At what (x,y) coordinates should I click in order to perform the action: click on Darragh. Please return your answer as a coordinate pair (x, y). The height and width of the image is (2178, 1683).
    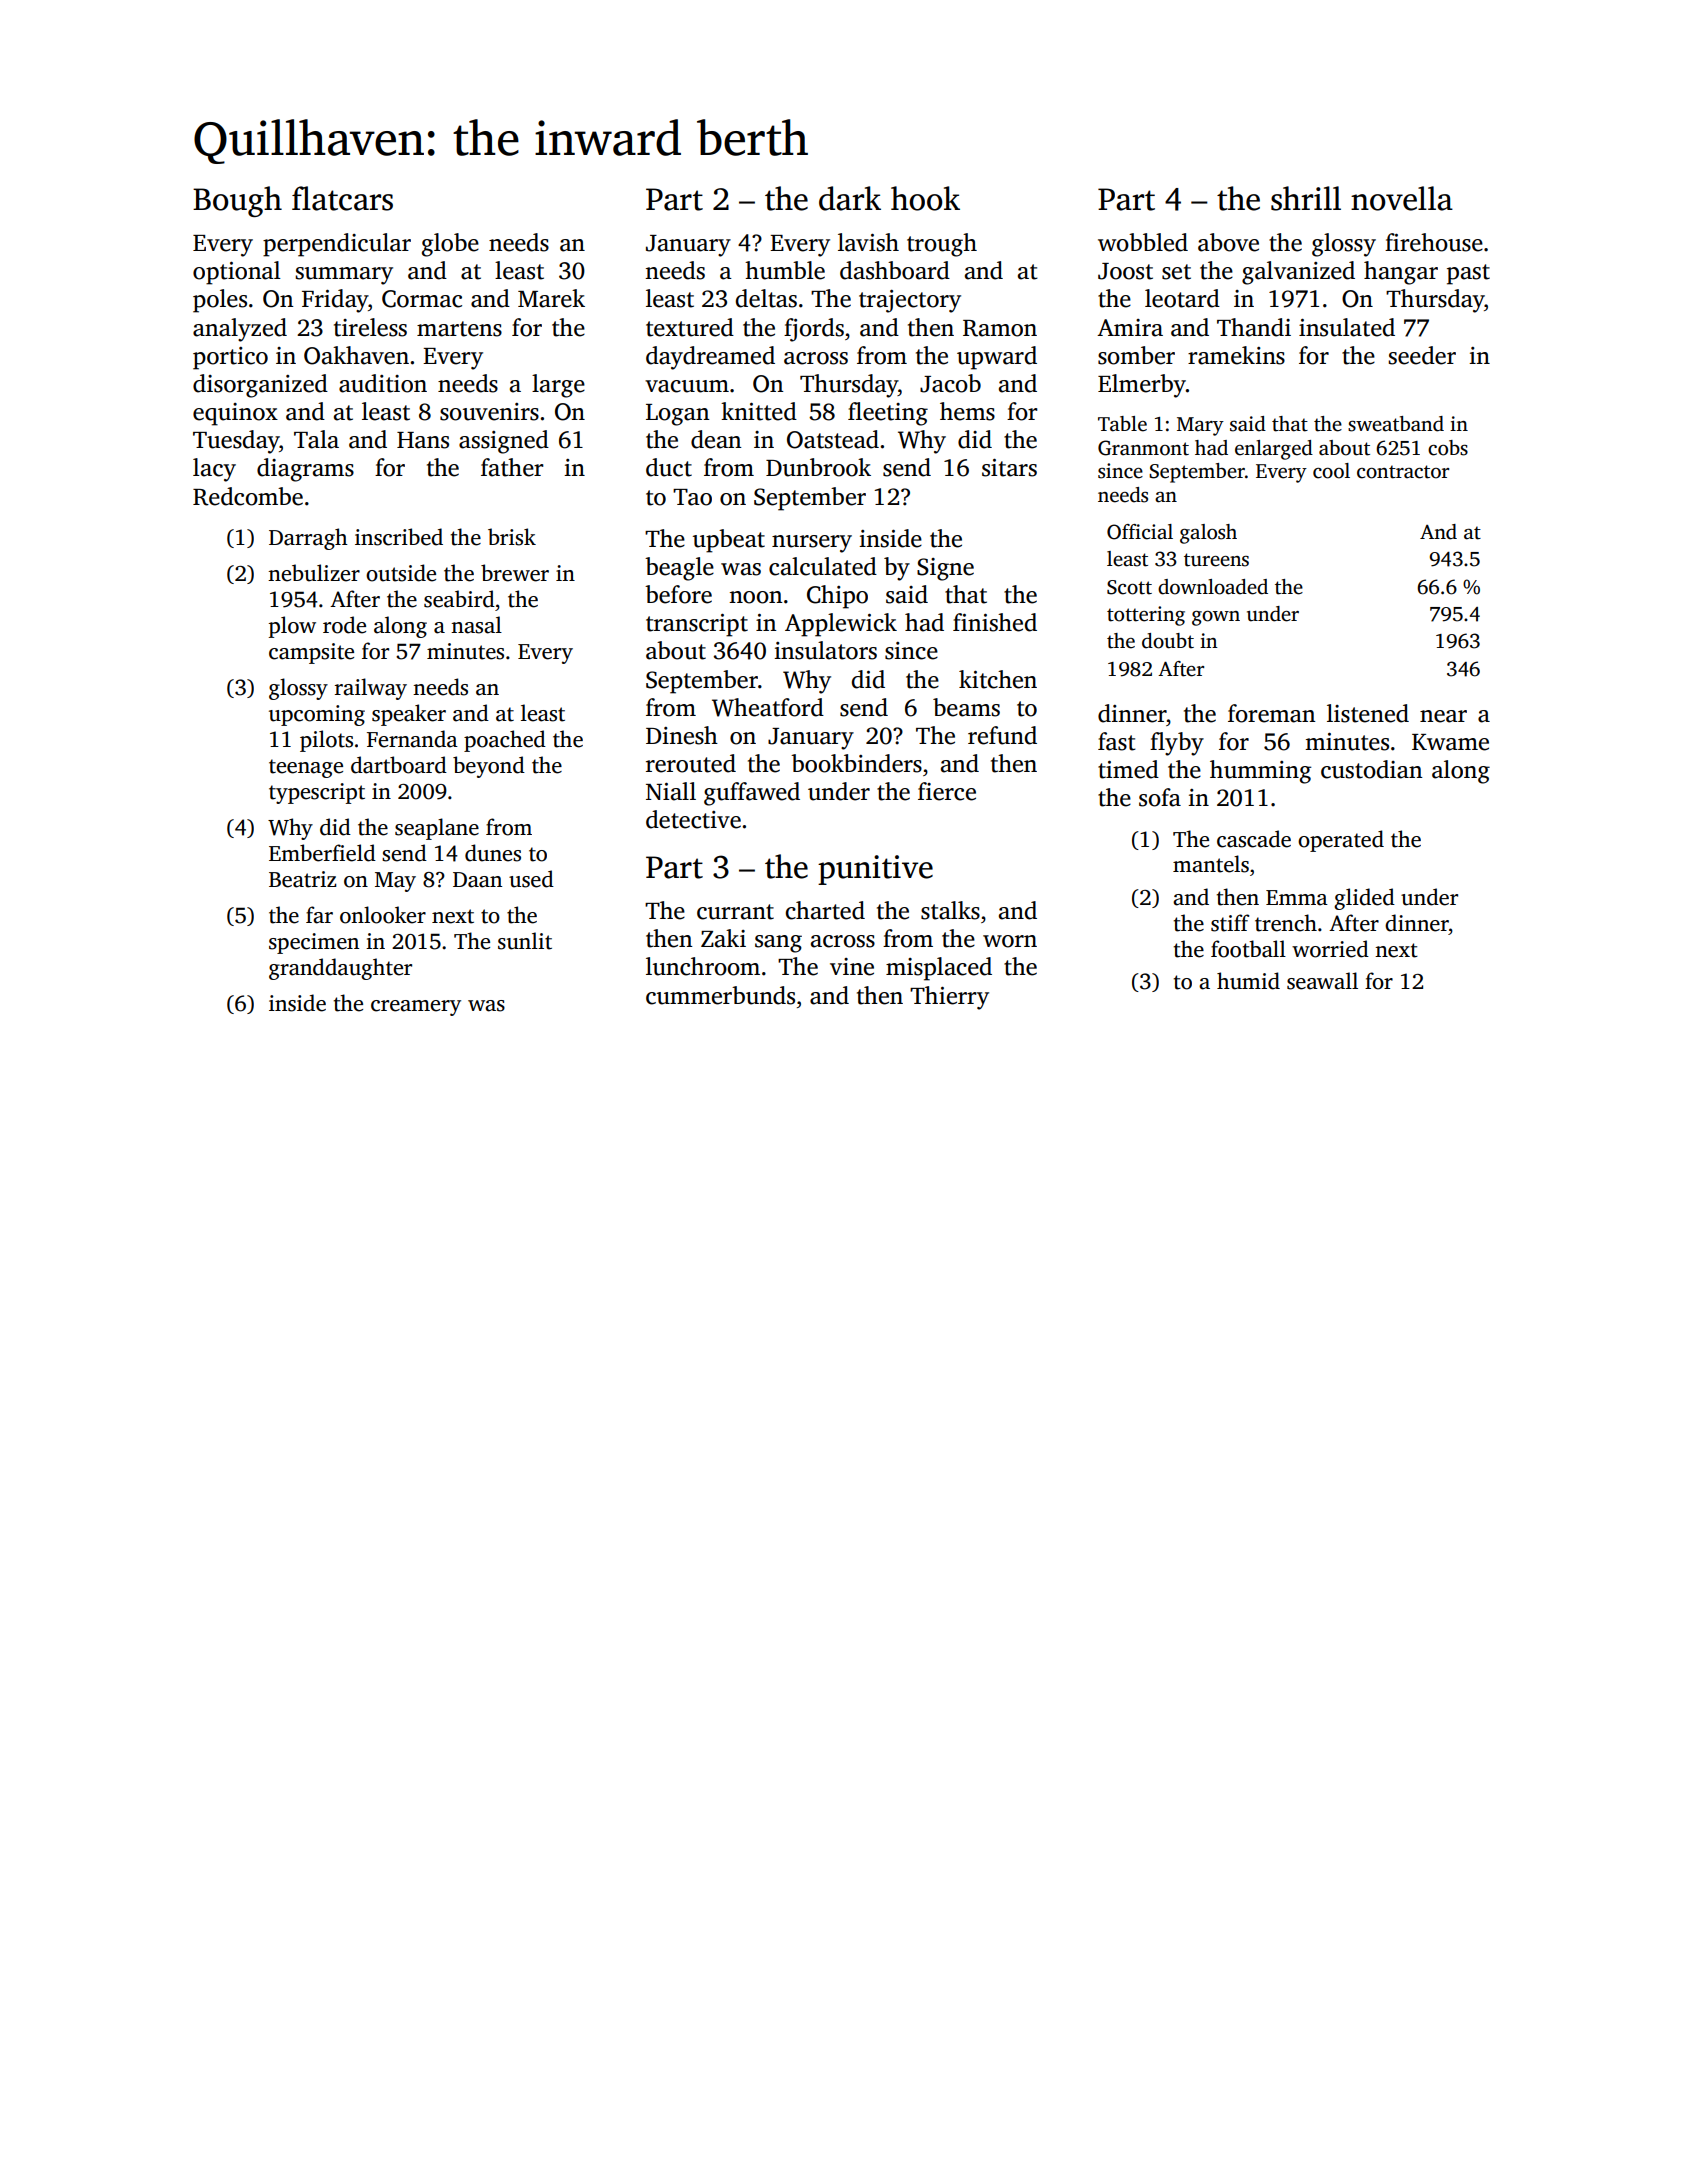
    Looking at the image, I should click on (308, 539).
